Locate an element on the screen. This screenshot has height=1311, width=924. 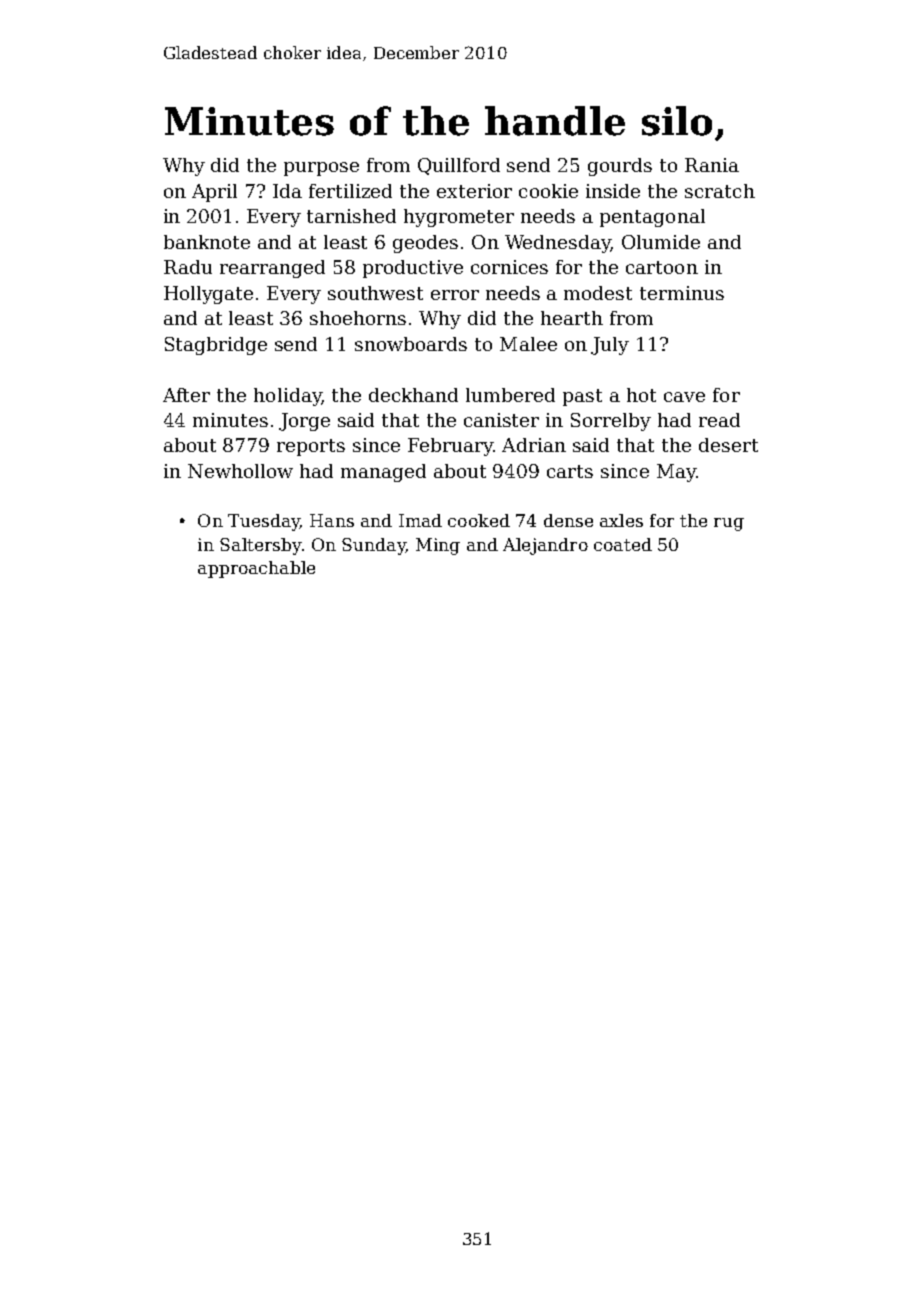
April is located at coordinates (214, 193).
